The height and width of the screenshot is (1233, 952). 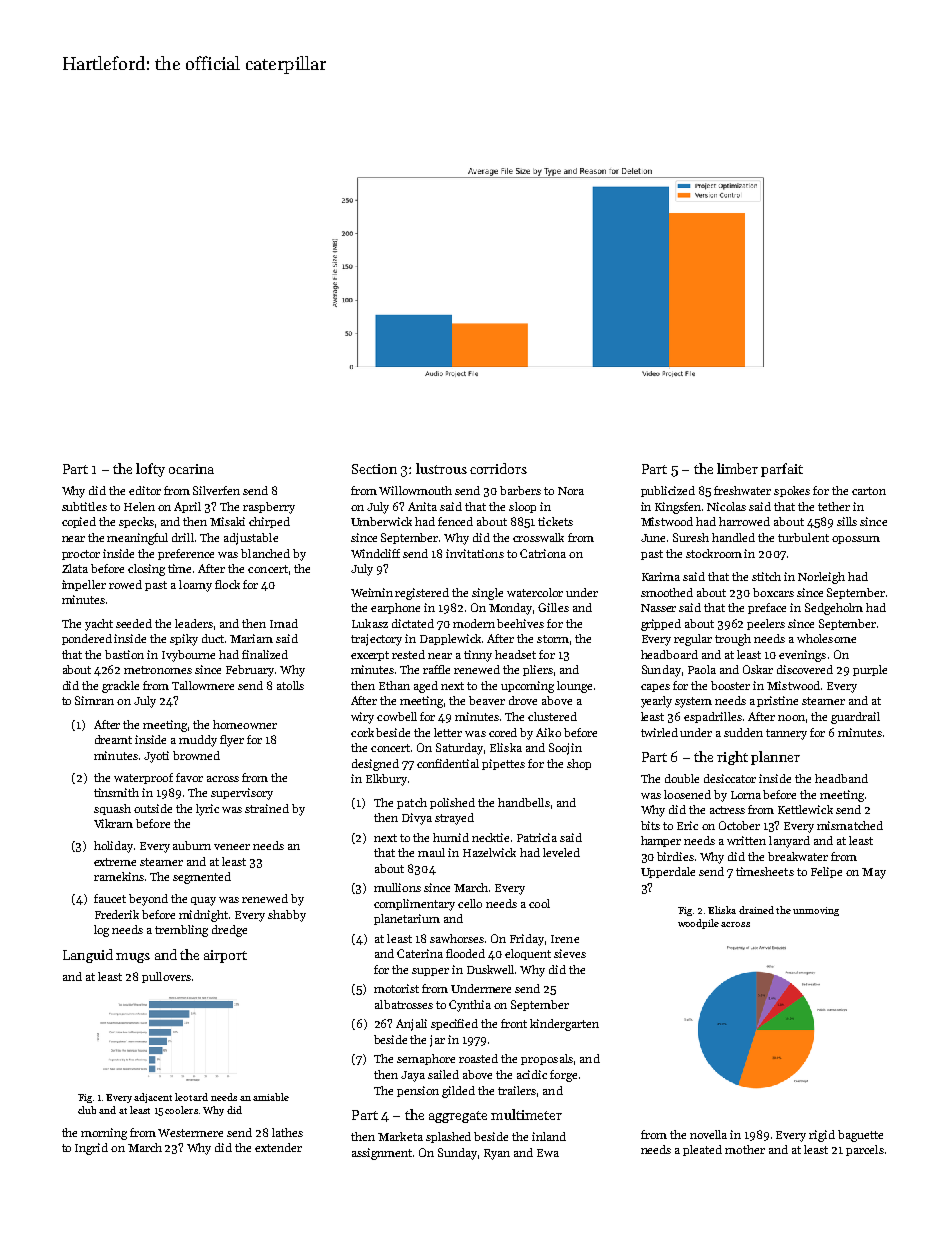 I want to click on adjustable, so click(x=251, y=539).
